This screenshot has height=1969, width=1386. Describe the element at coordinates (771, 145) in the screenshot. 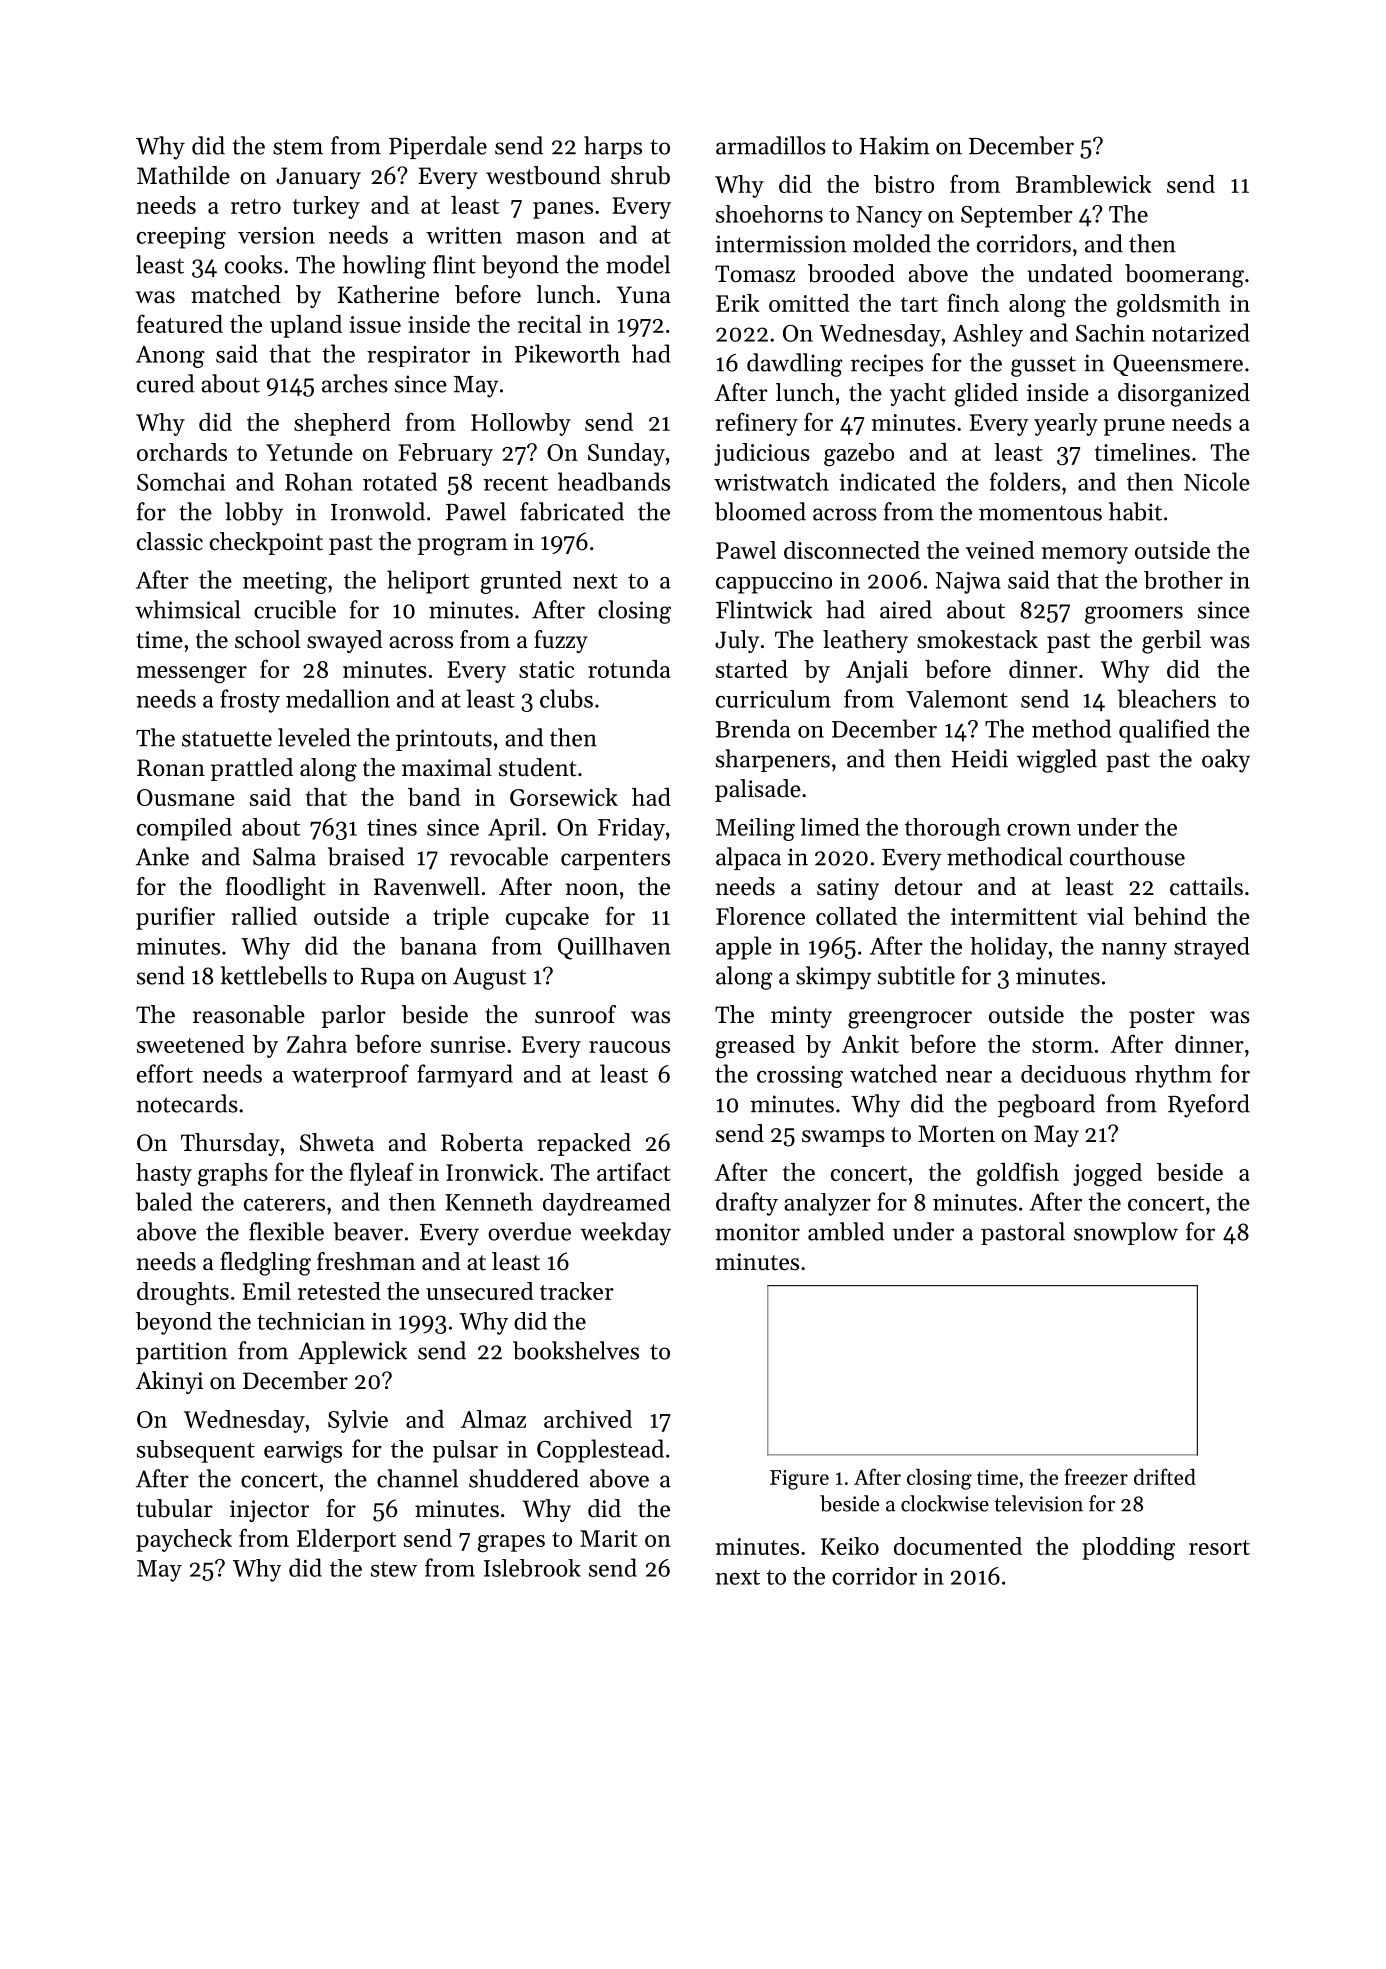

I see `armadillos` at that location.
